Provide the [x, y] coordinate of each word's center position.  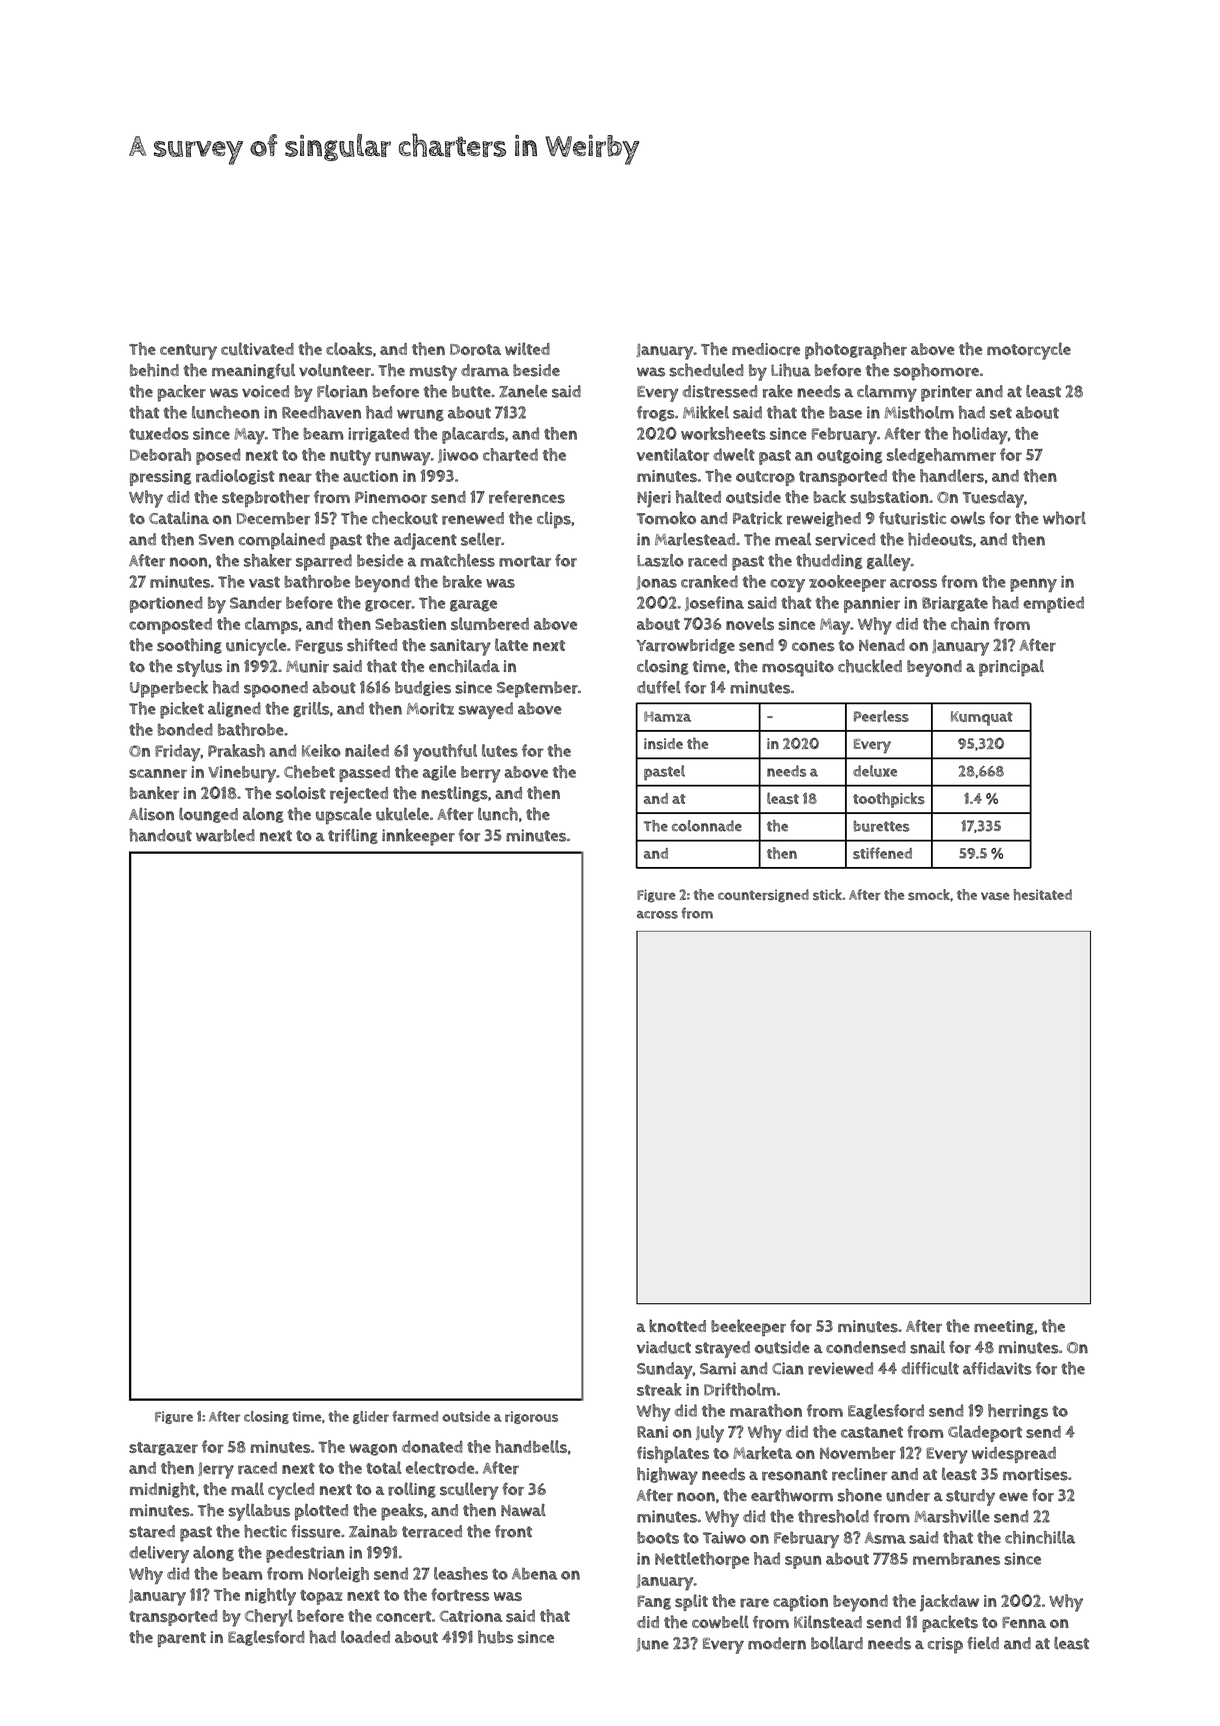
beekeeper [748, 1327]
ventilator [673, 454]
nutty [350, 458]
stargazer [163, 1449]
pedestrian [305, 1554]
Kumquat [982, 718]
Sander [256, 602]
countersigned [763, 896]
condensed [866, 1347]
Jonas [656, 583]
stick [827, 894]
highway [667, 1476]
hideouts [940, 539]
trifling [353, 836]
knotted [677, 1325]
